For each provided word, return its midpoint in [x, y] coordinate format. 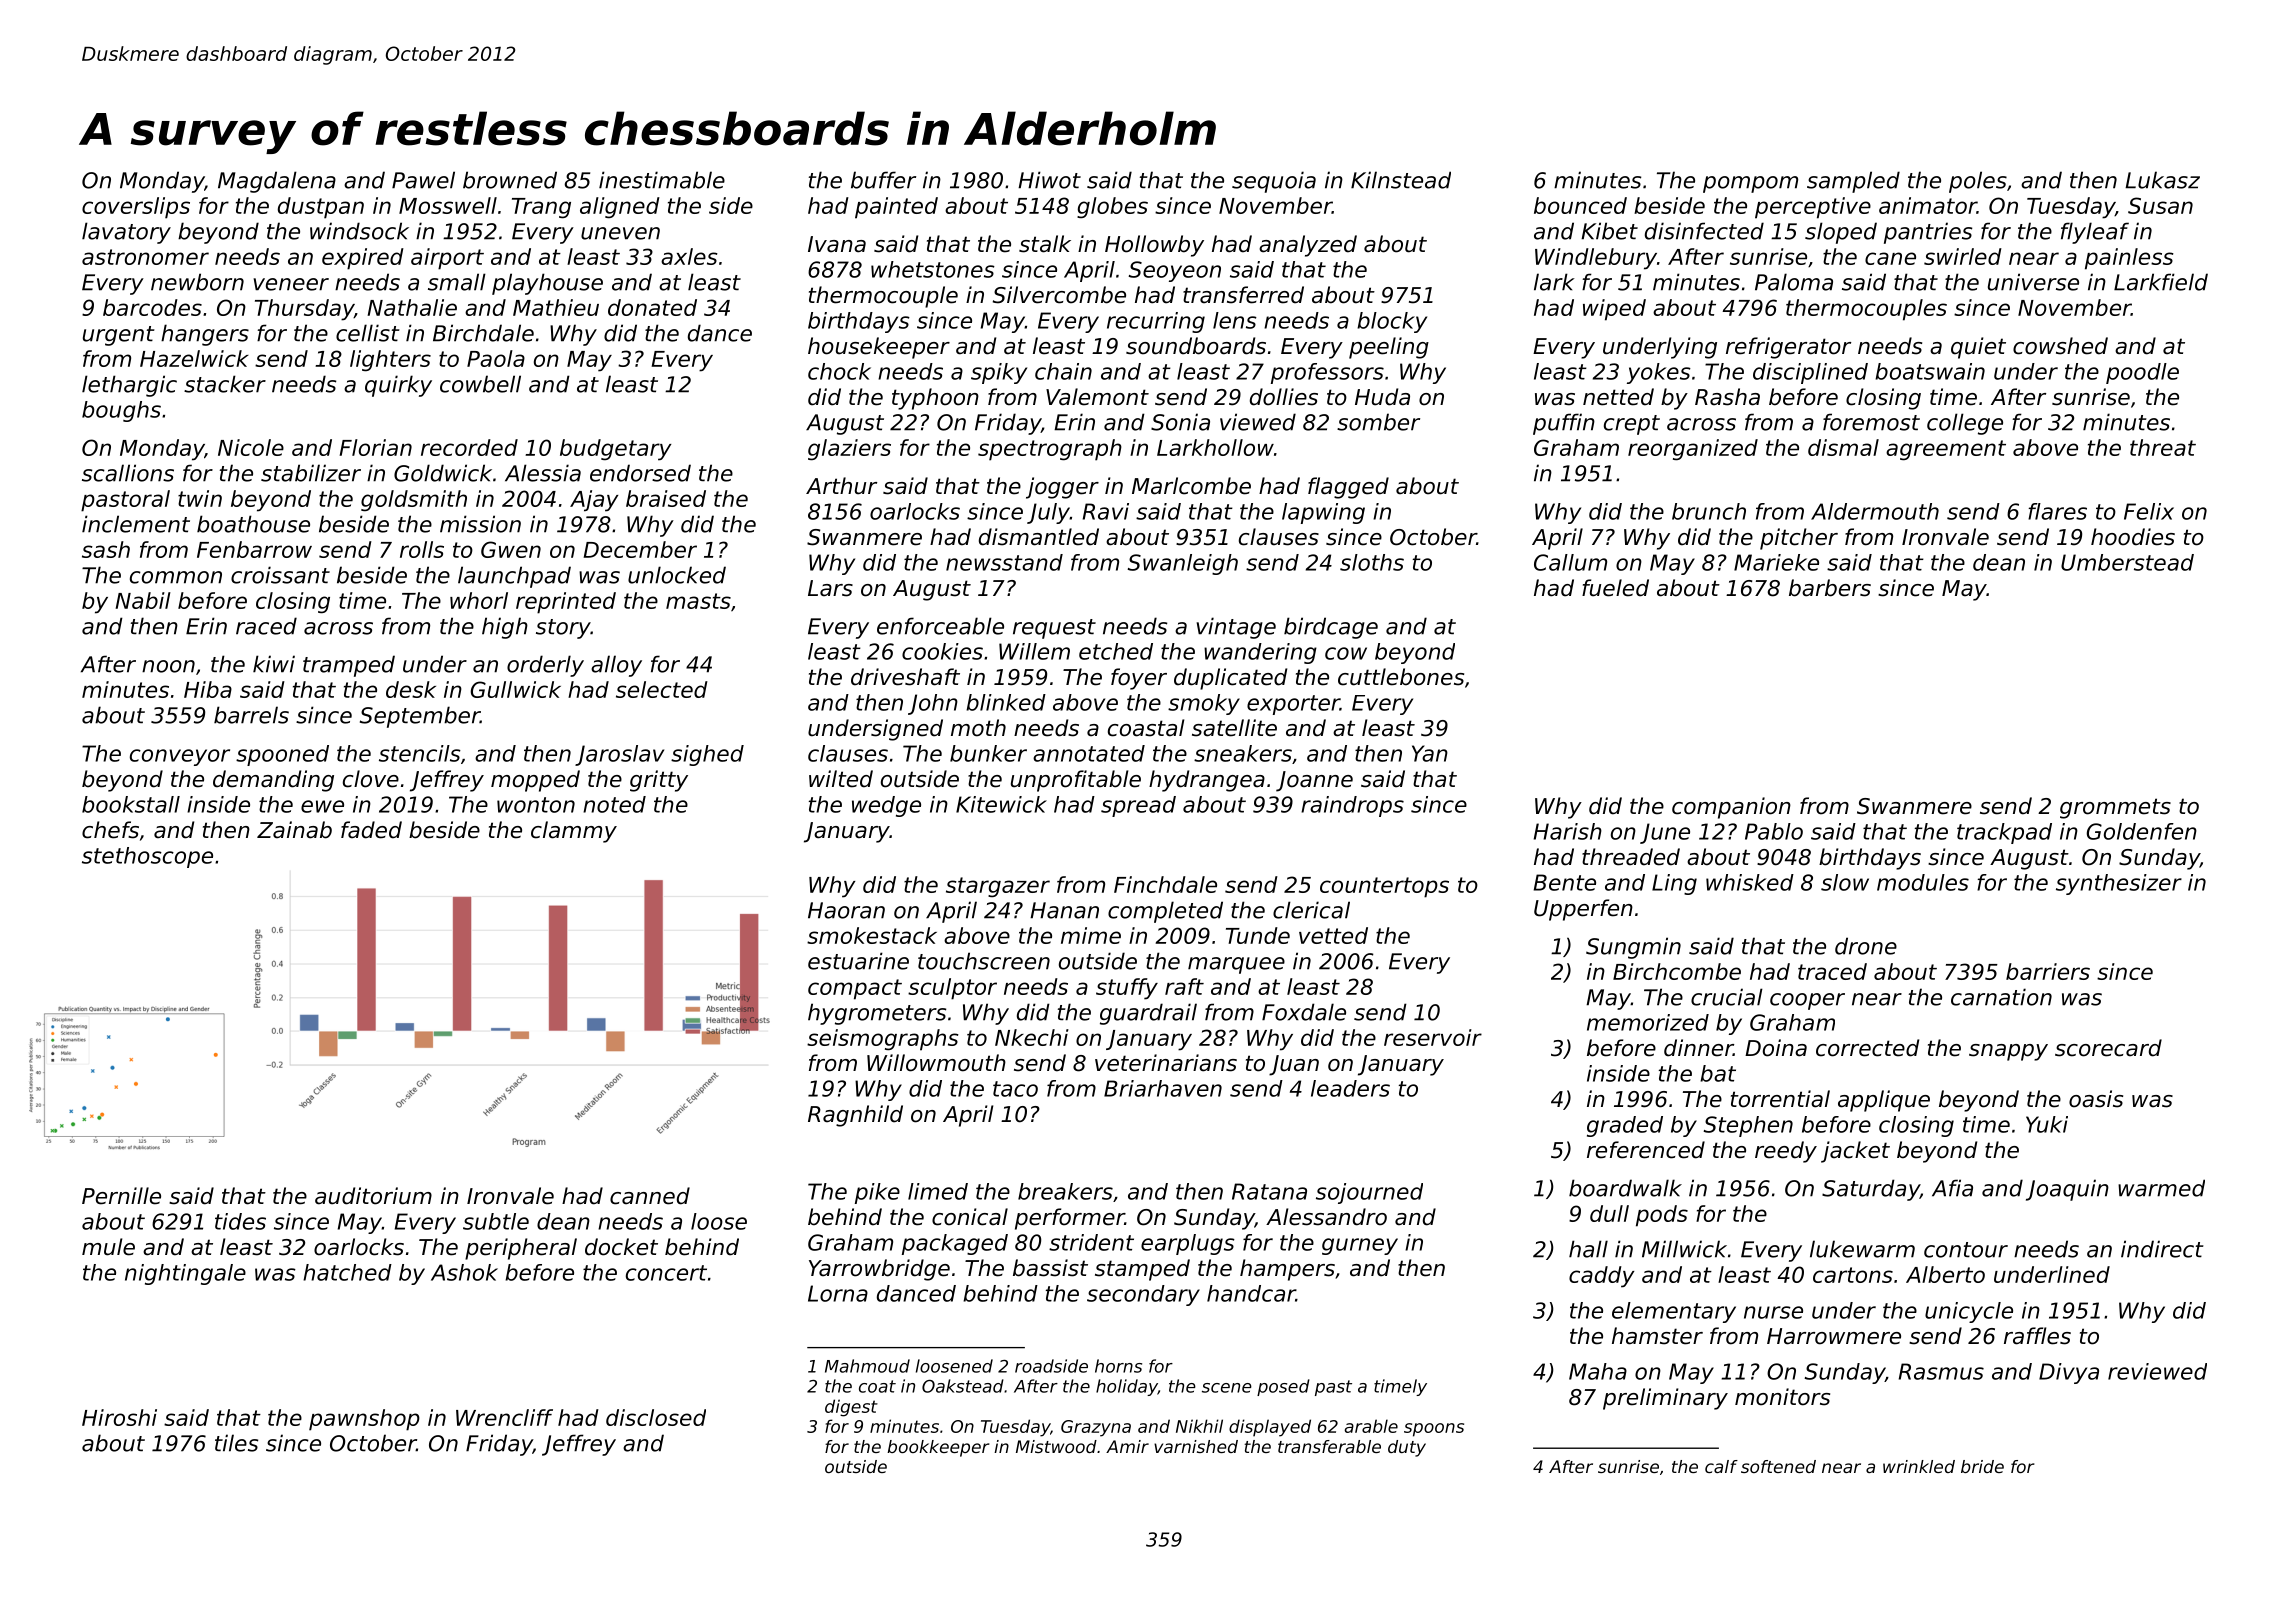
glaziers [849, 450]
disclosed [656, 1417]
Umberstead [2127, 562]
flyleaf [2095, 233]
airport [447, 259]
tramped [349, 666]
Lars [830, 588]
